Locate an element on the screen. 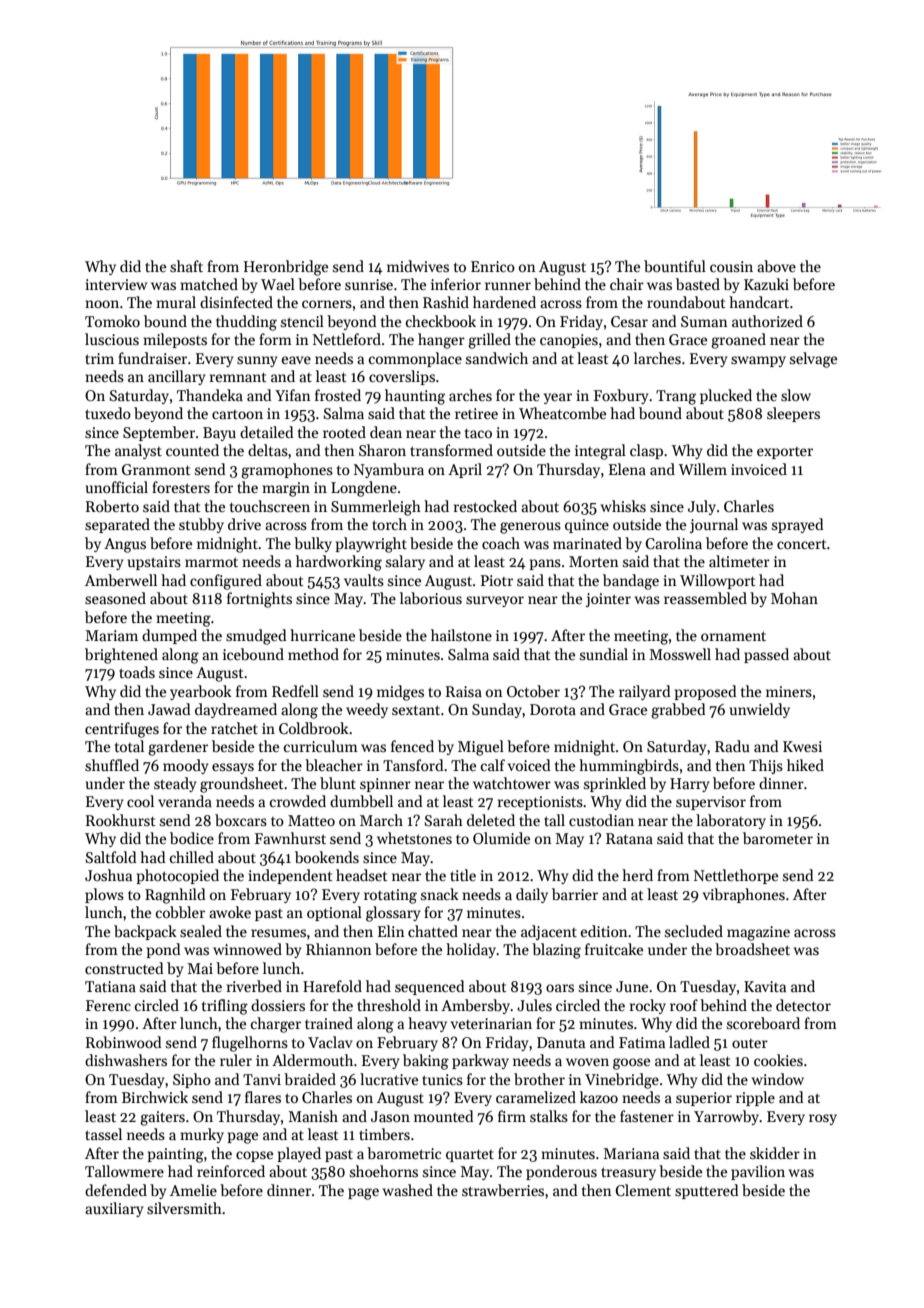 The image size is (924, 1308). Fawnhurst is located at coordinates (290, 838).
